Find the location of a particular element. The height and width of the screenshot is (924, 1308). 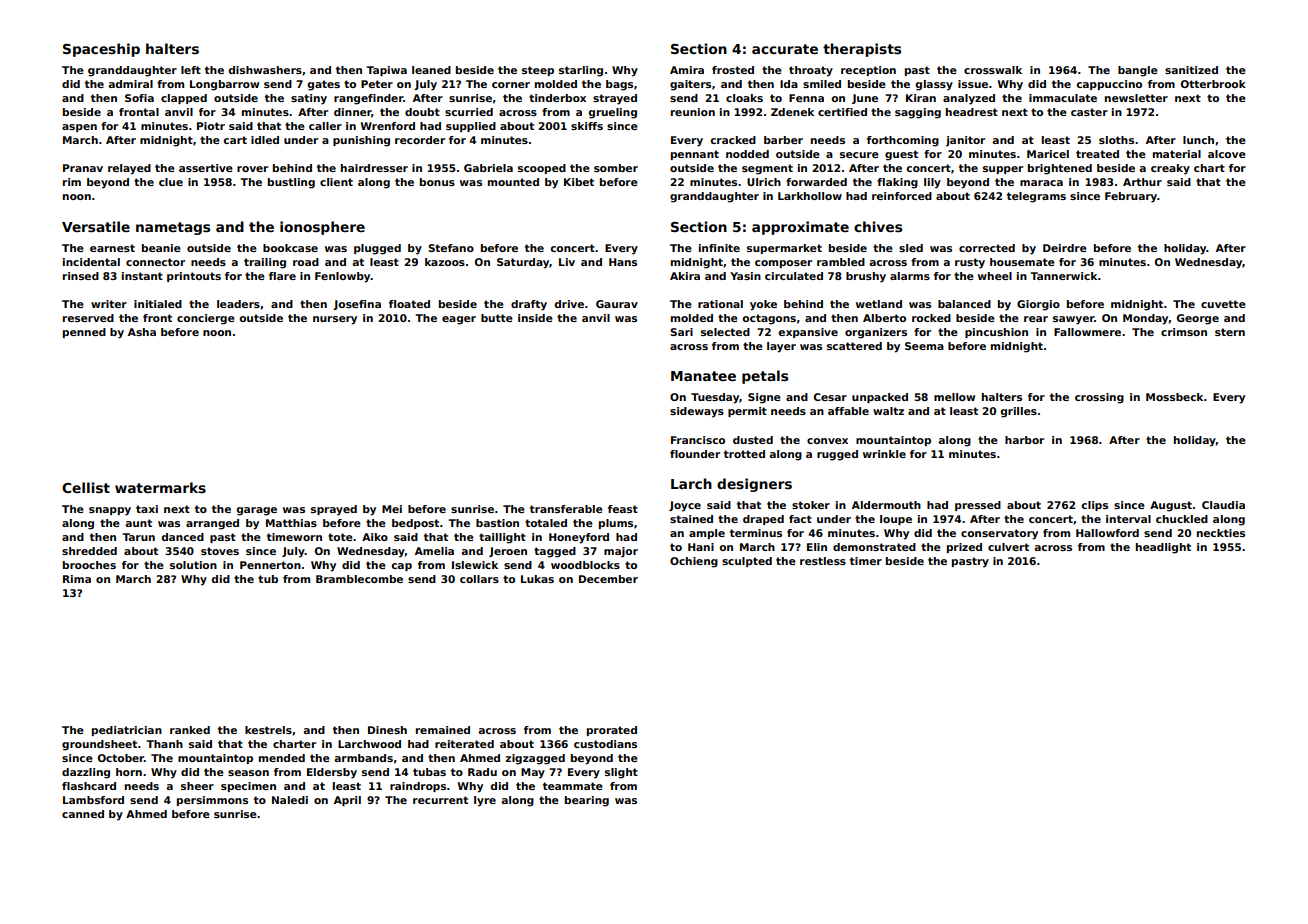

canned is located at coordinates (83, 814).
